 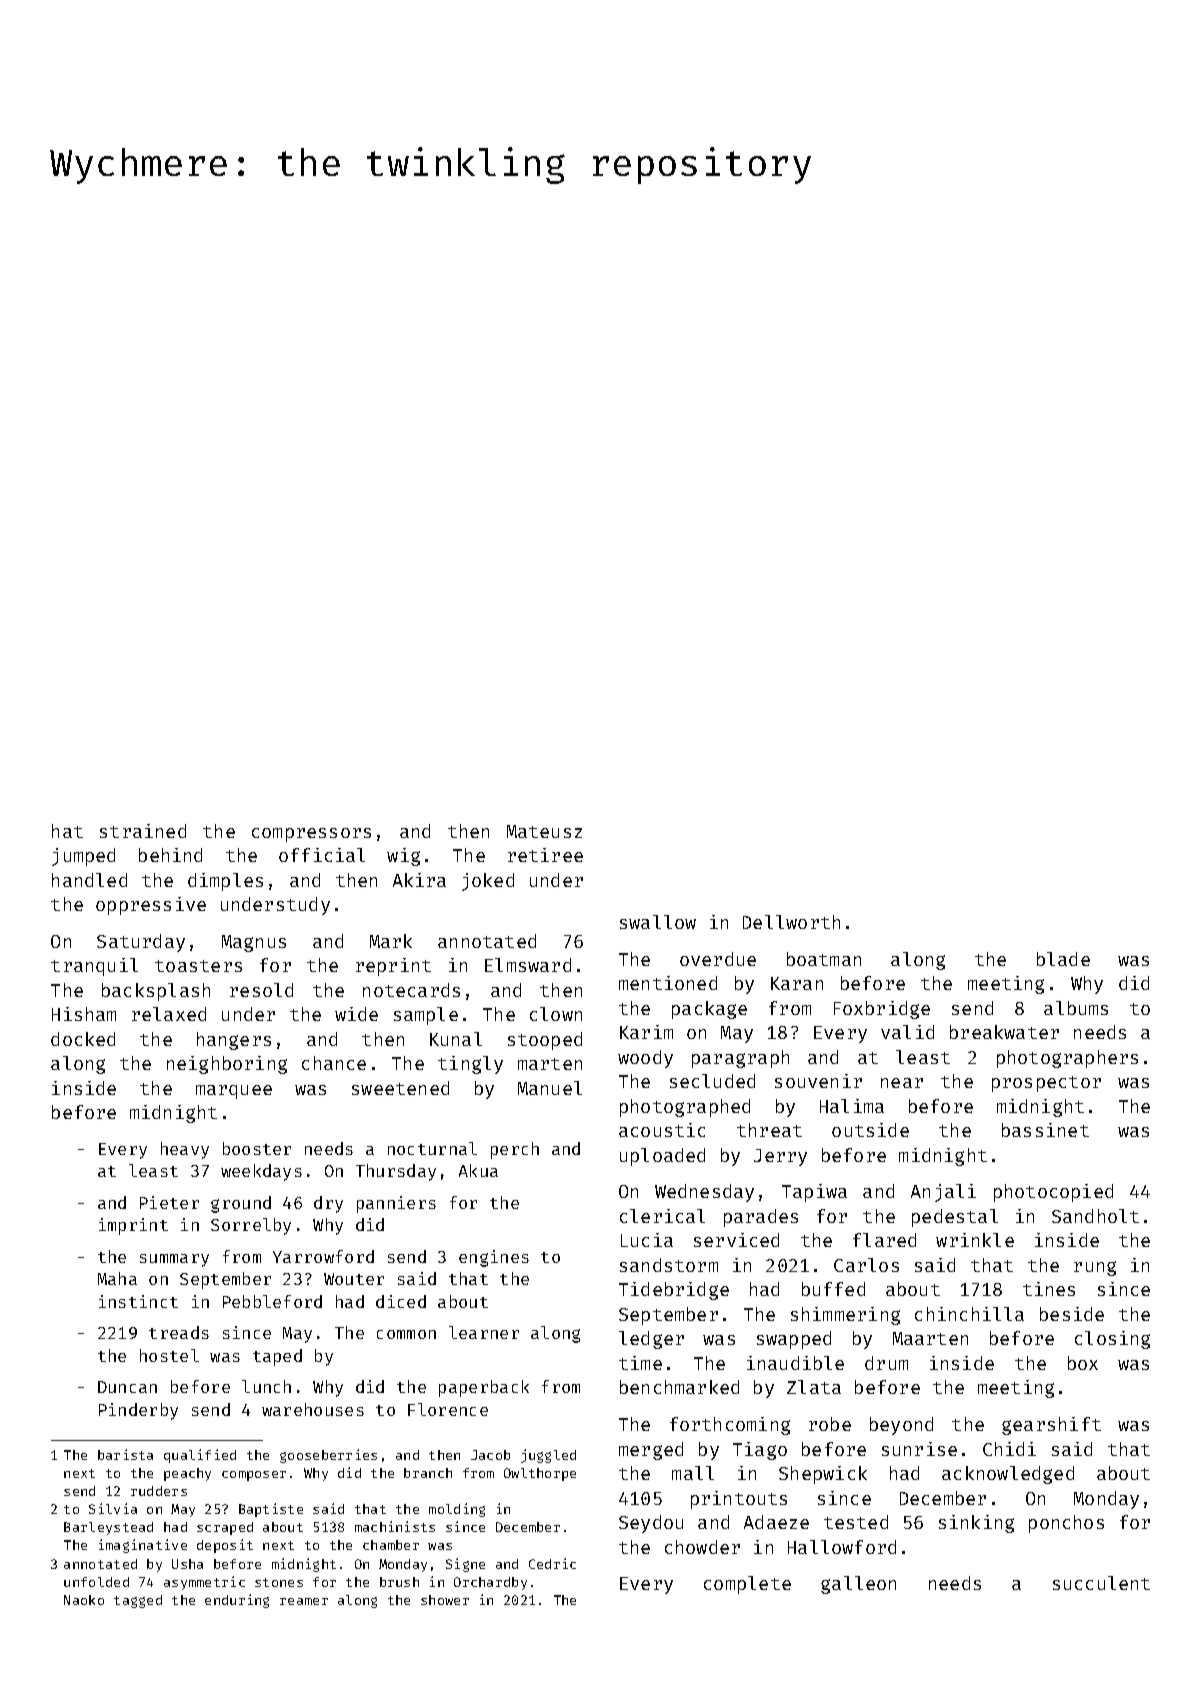 What do you see at coordinates (96, 1582) in the screenshot?
I see `unfolded` at bounding box center [96, 1582].
